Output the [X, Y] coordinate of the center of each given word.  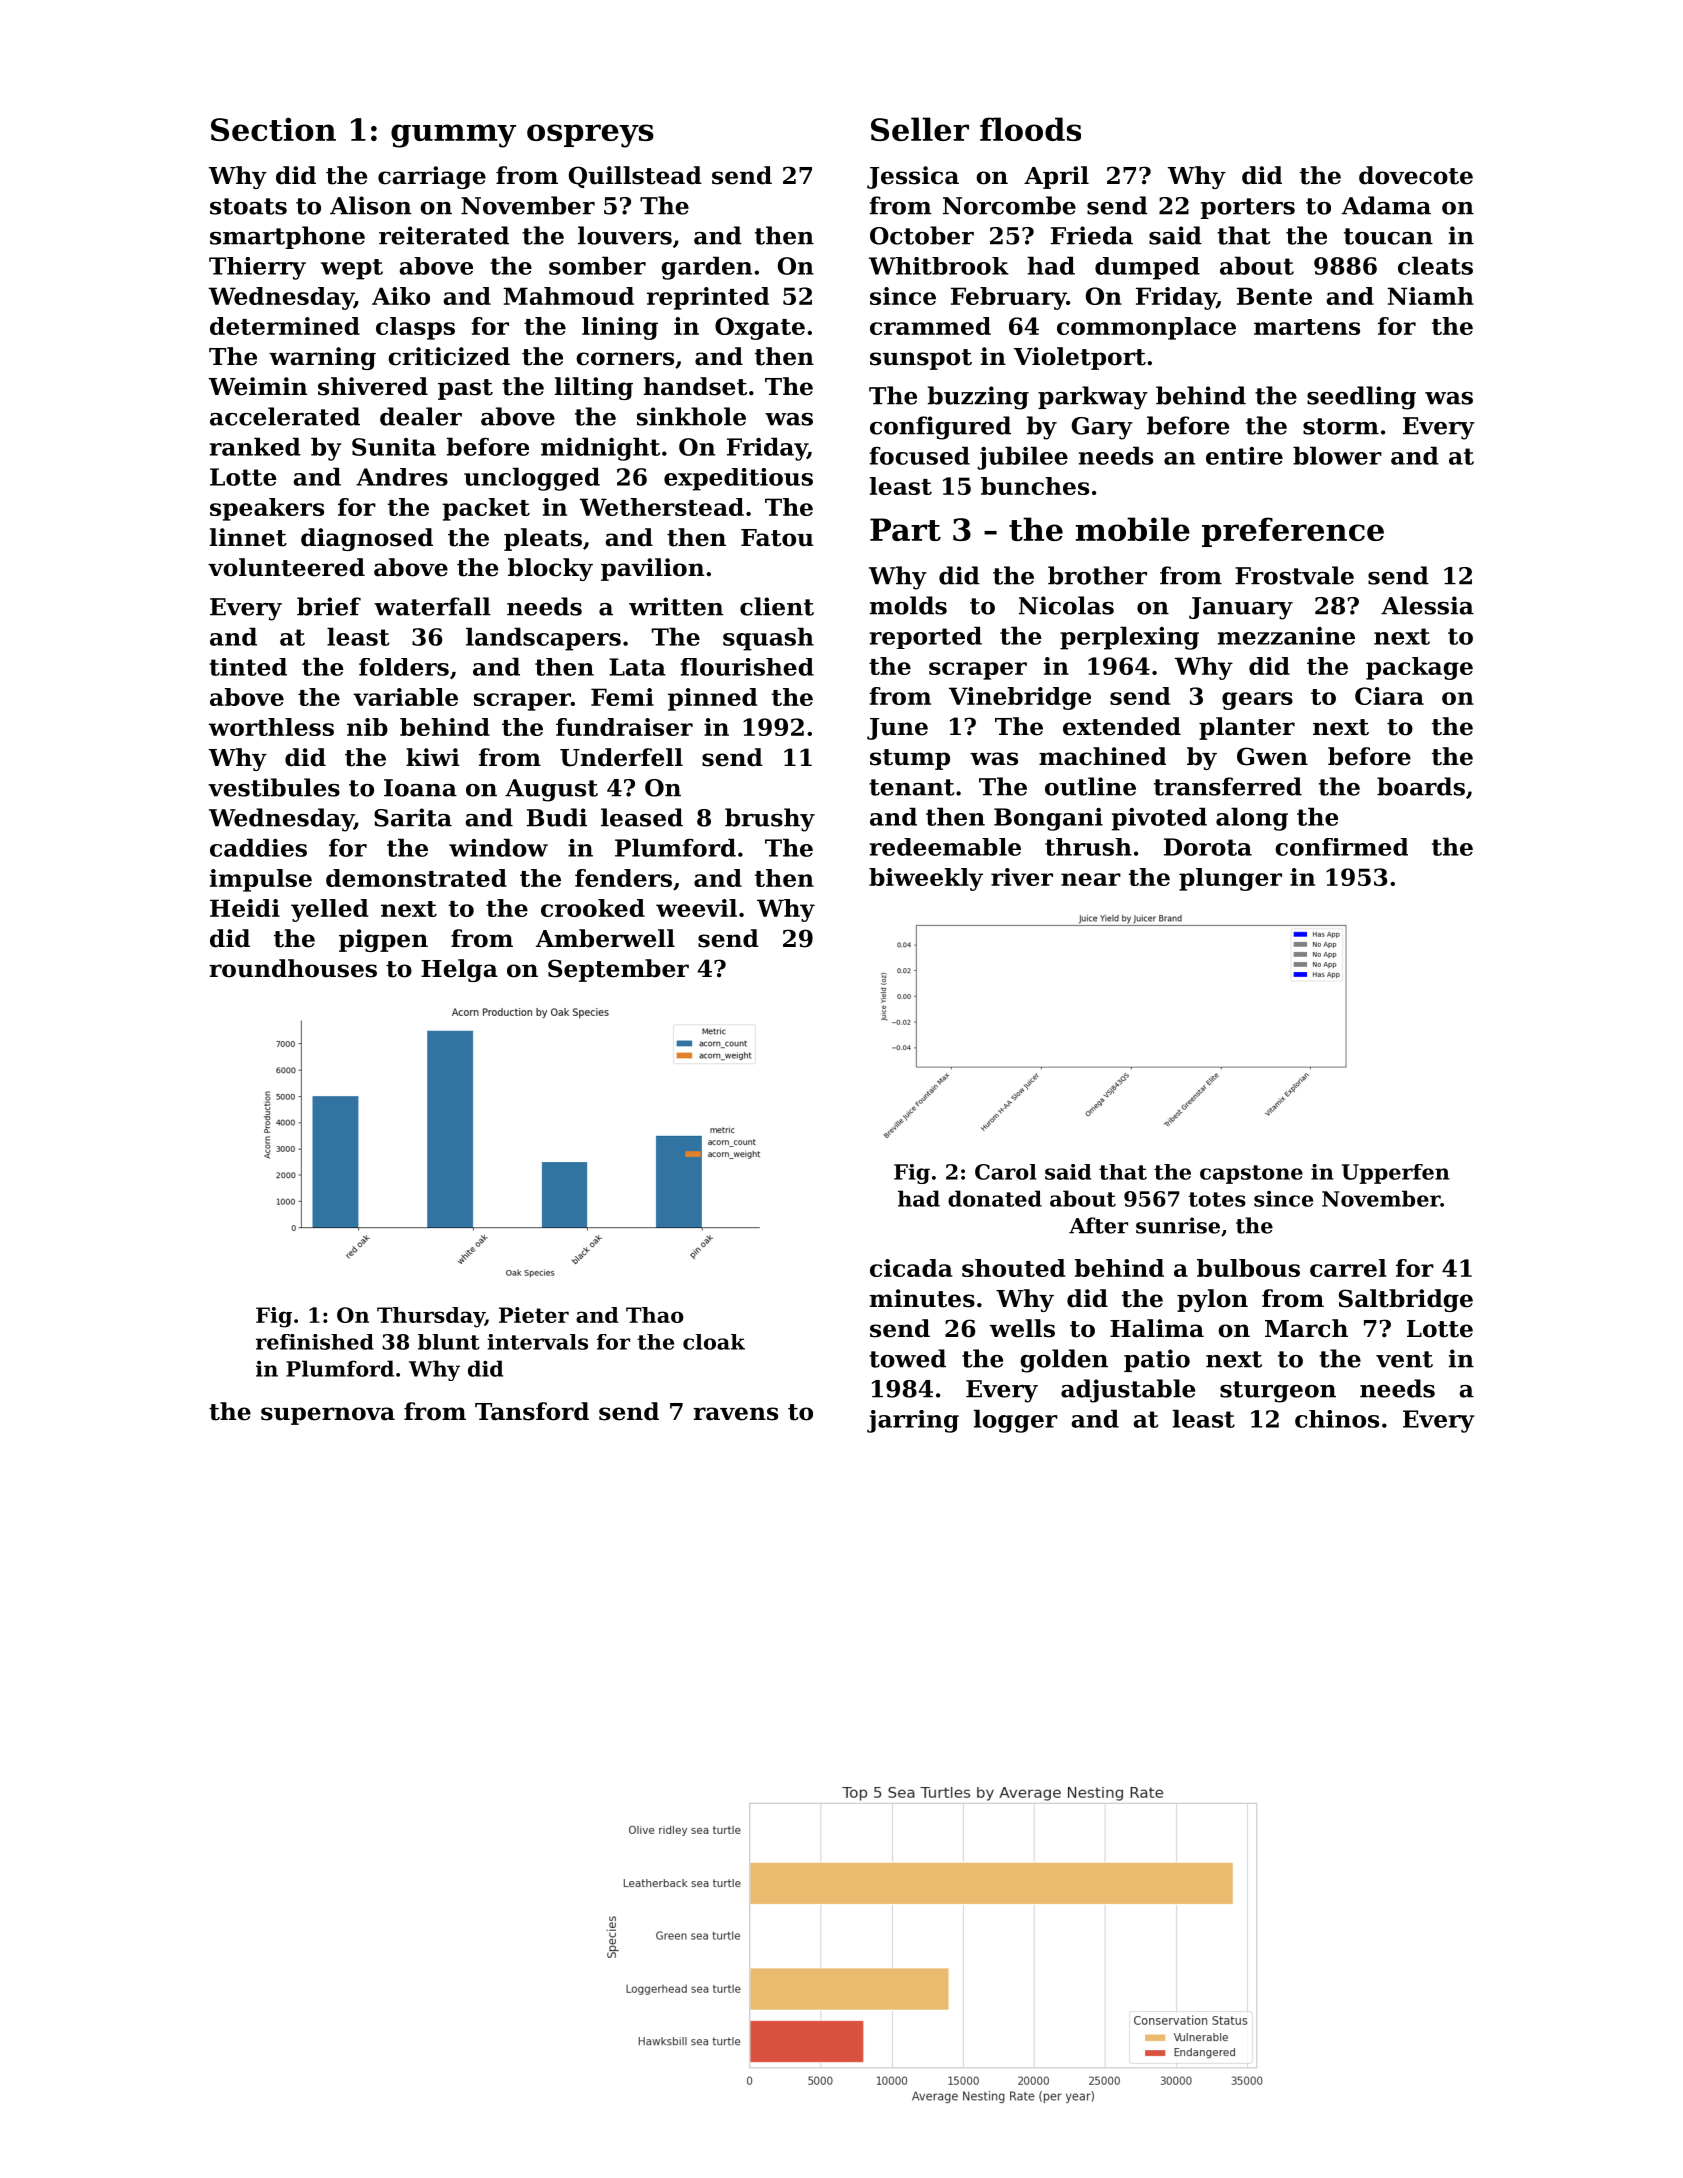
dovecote [1416, 175]
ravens [735, 1414]
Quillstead [635, 177]
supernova [328, 1416]
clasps [415, 328]
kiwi [433, 757]
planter [1247, 728]
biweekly [926, 879]
